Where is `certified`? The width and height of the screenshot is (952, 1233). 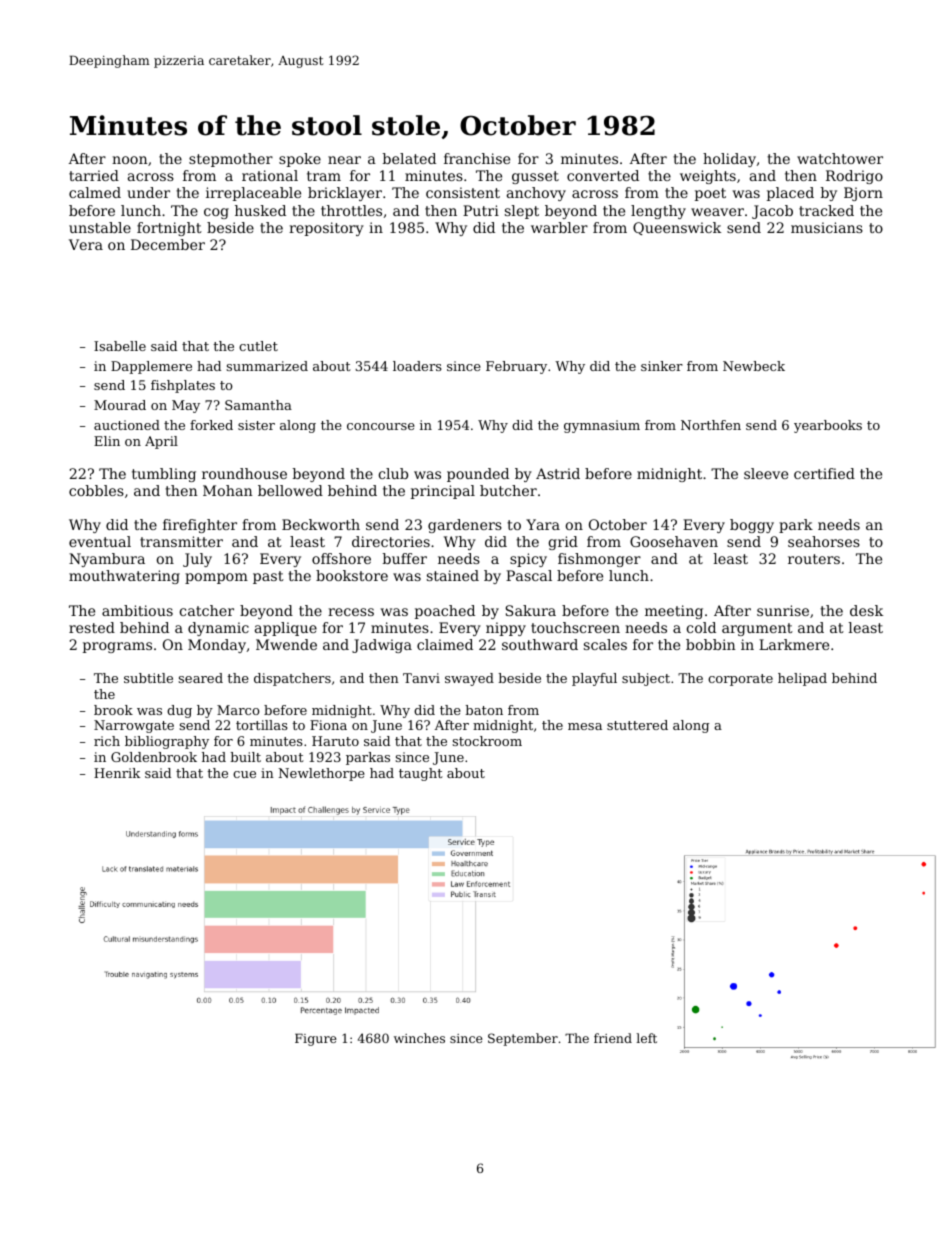
certified is located at coordinates (824, 473).
